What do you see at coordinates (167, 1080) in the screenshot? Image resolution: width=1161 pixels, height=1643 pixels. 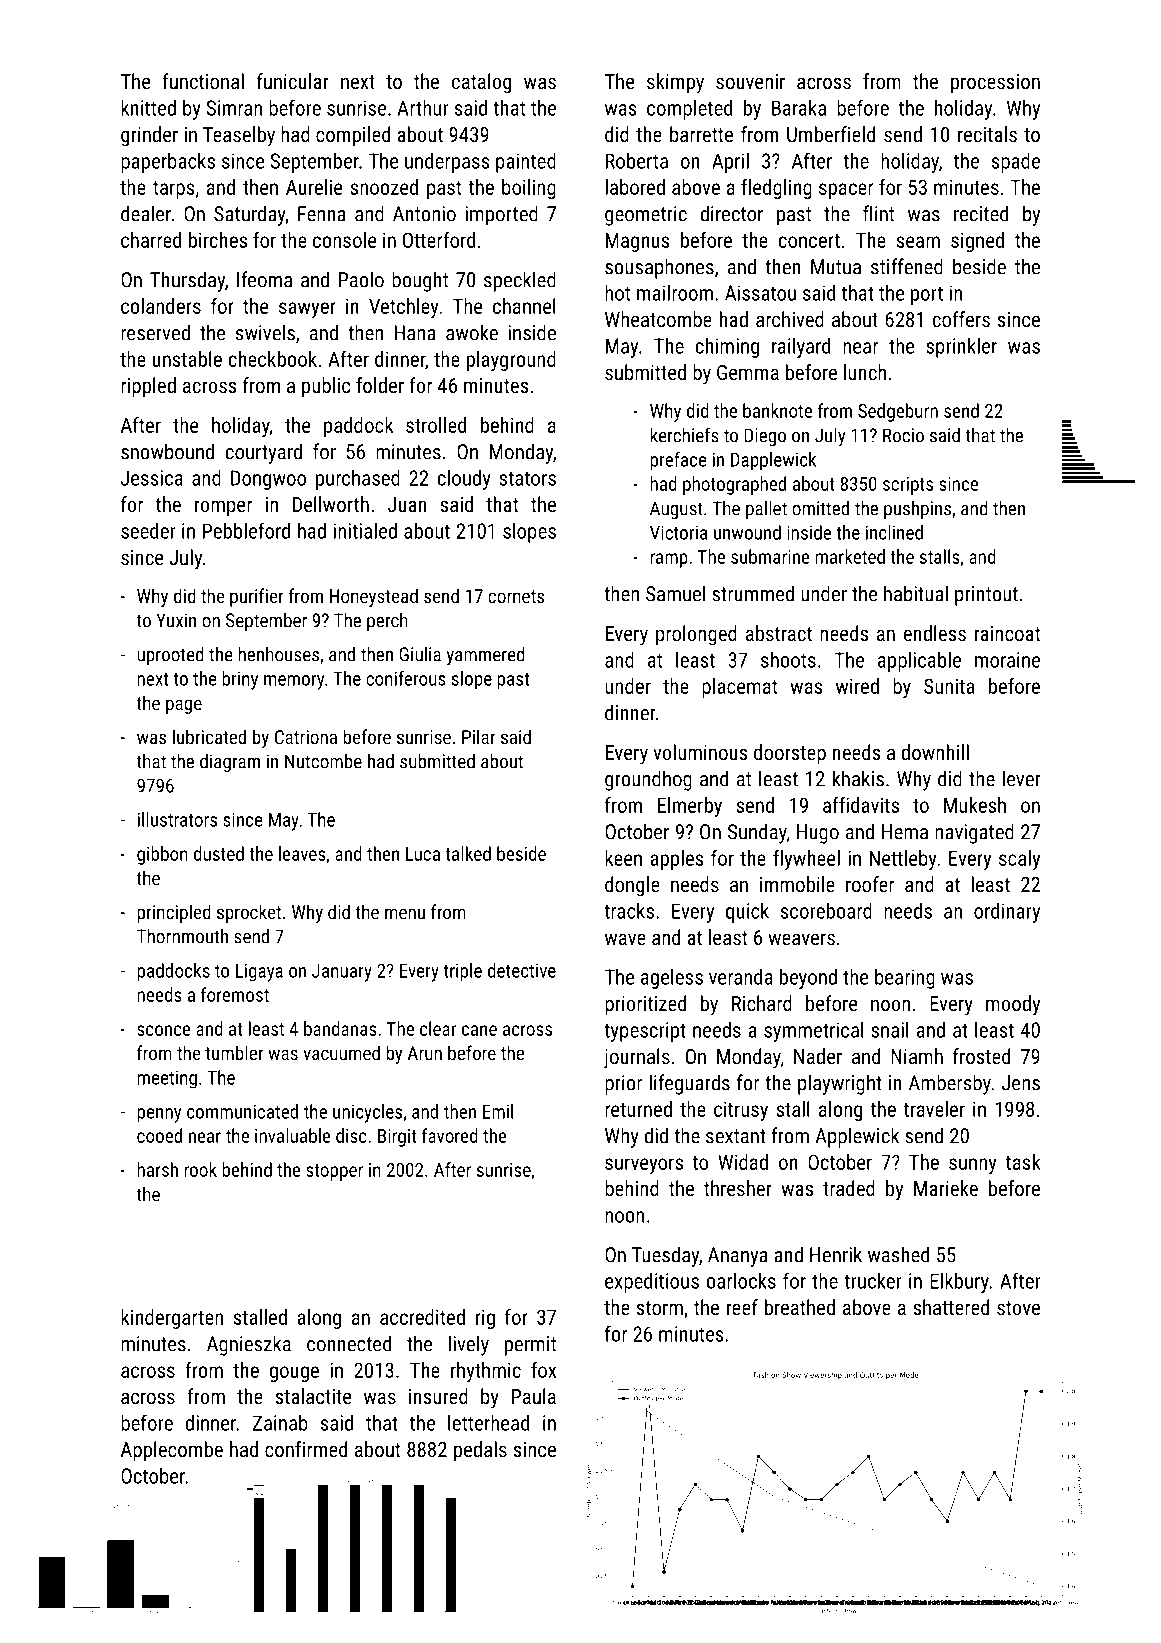 I see `meeting` at bounding box center [167, 1080].
